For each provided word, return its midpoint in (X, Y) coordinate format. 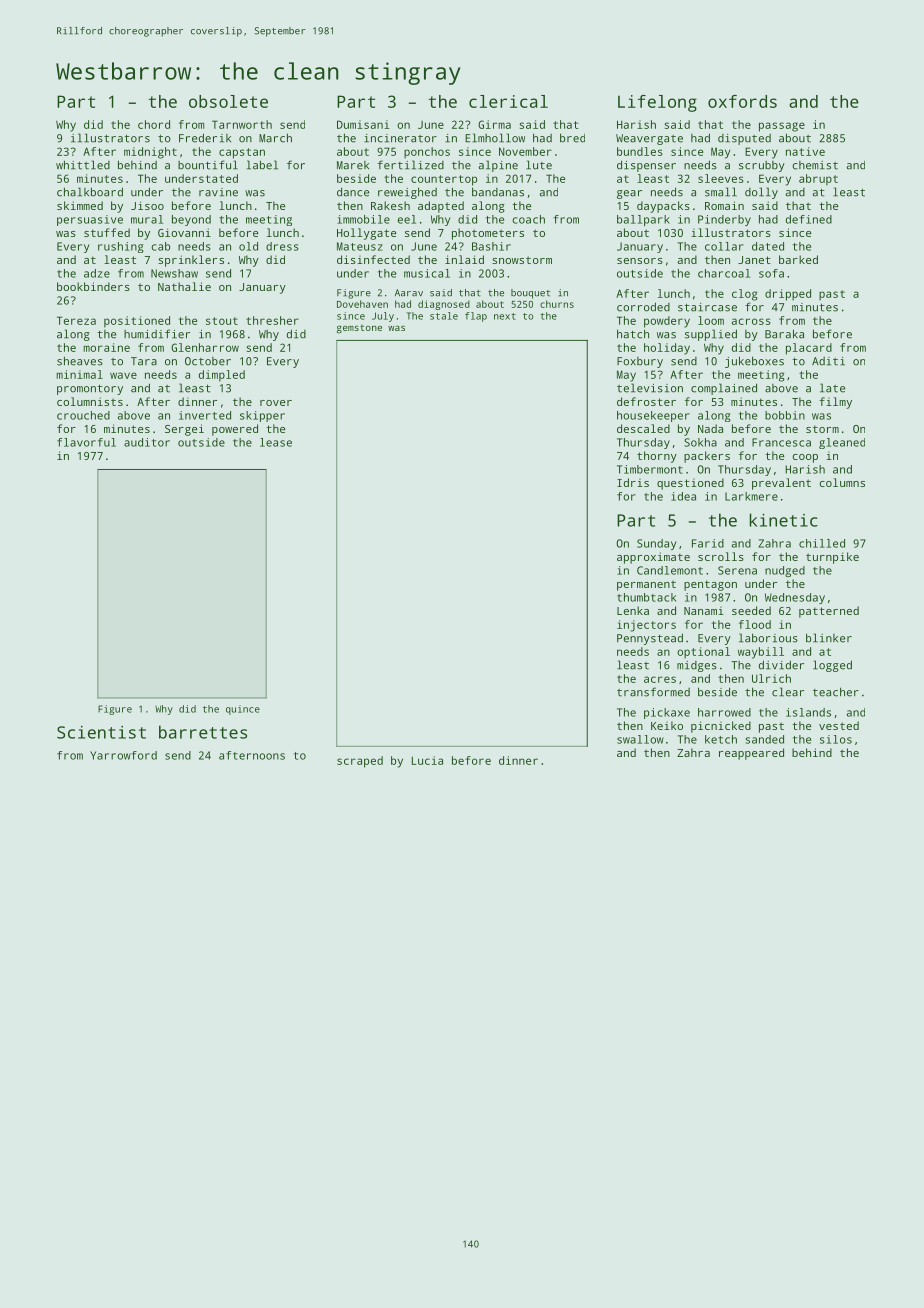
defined (809, 219)
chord (154, 124)
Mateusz (359, 246)
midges (697, 666)
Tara (144, 361)
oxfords (742, 101)
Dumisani (363, 124)
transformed (653, 692)
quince (243, 710)
